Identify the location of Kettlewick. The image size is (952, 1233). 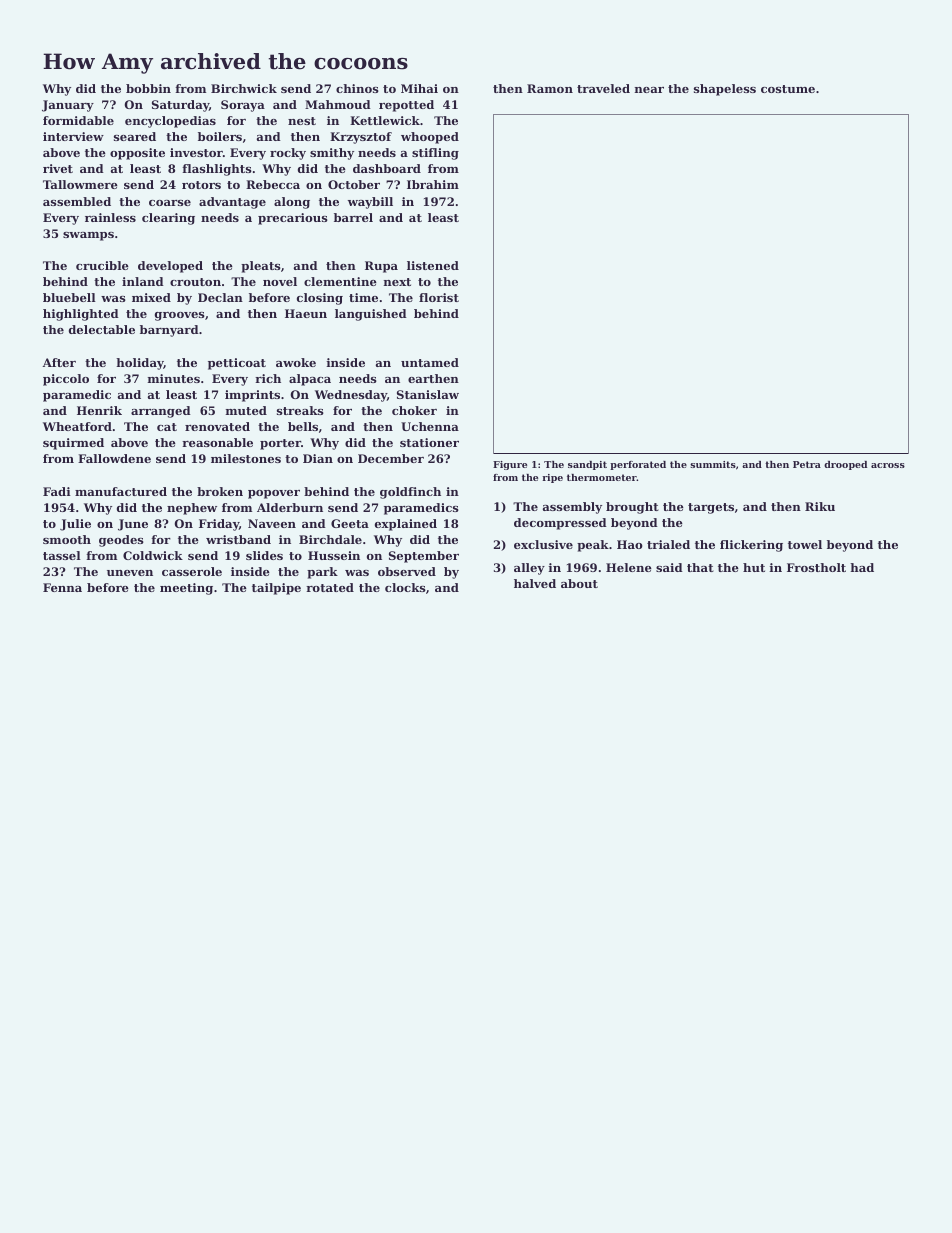
(385, 120).
